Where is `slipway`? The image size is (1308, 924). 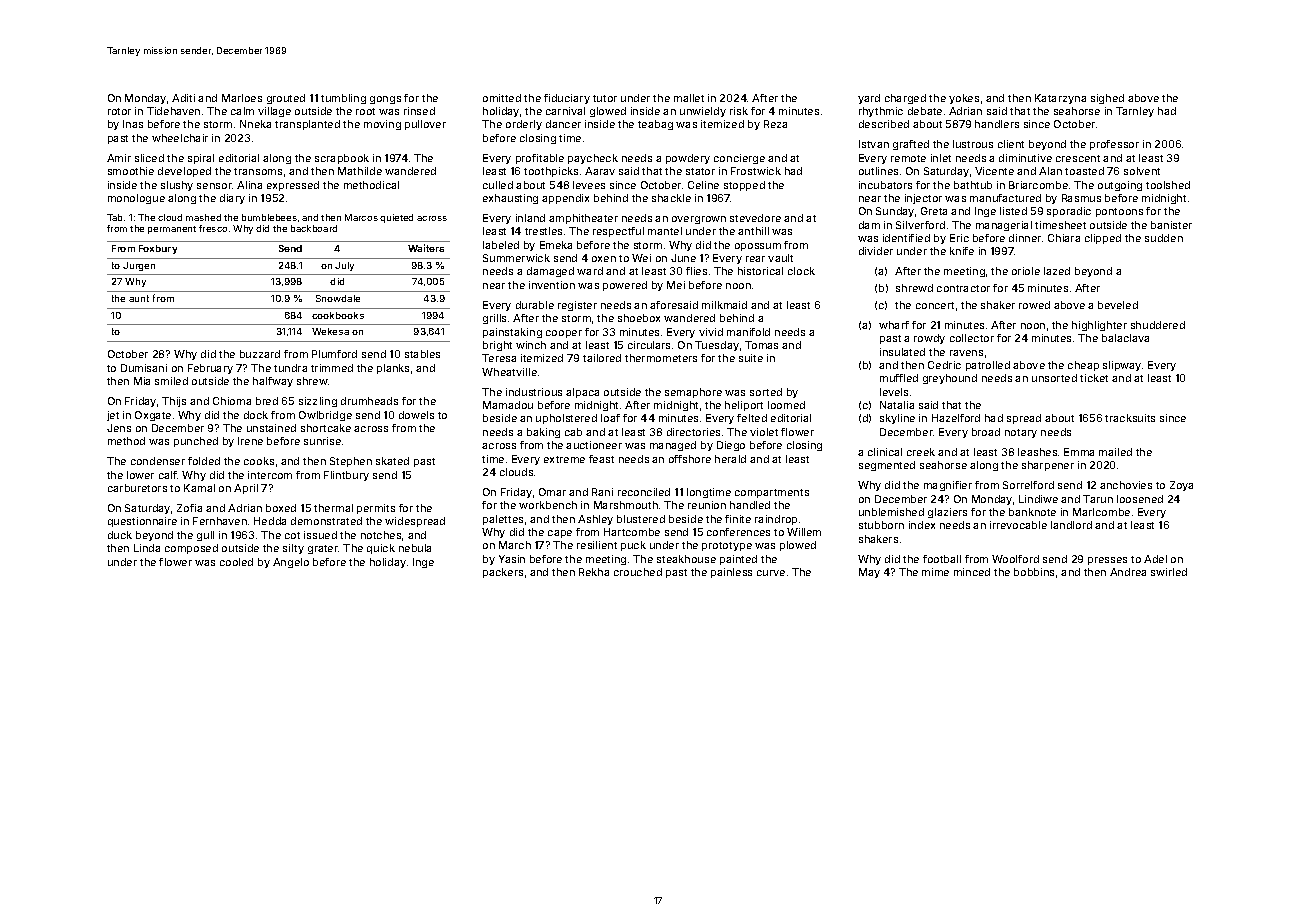
slipway is located at coordinates (1122, 366).
